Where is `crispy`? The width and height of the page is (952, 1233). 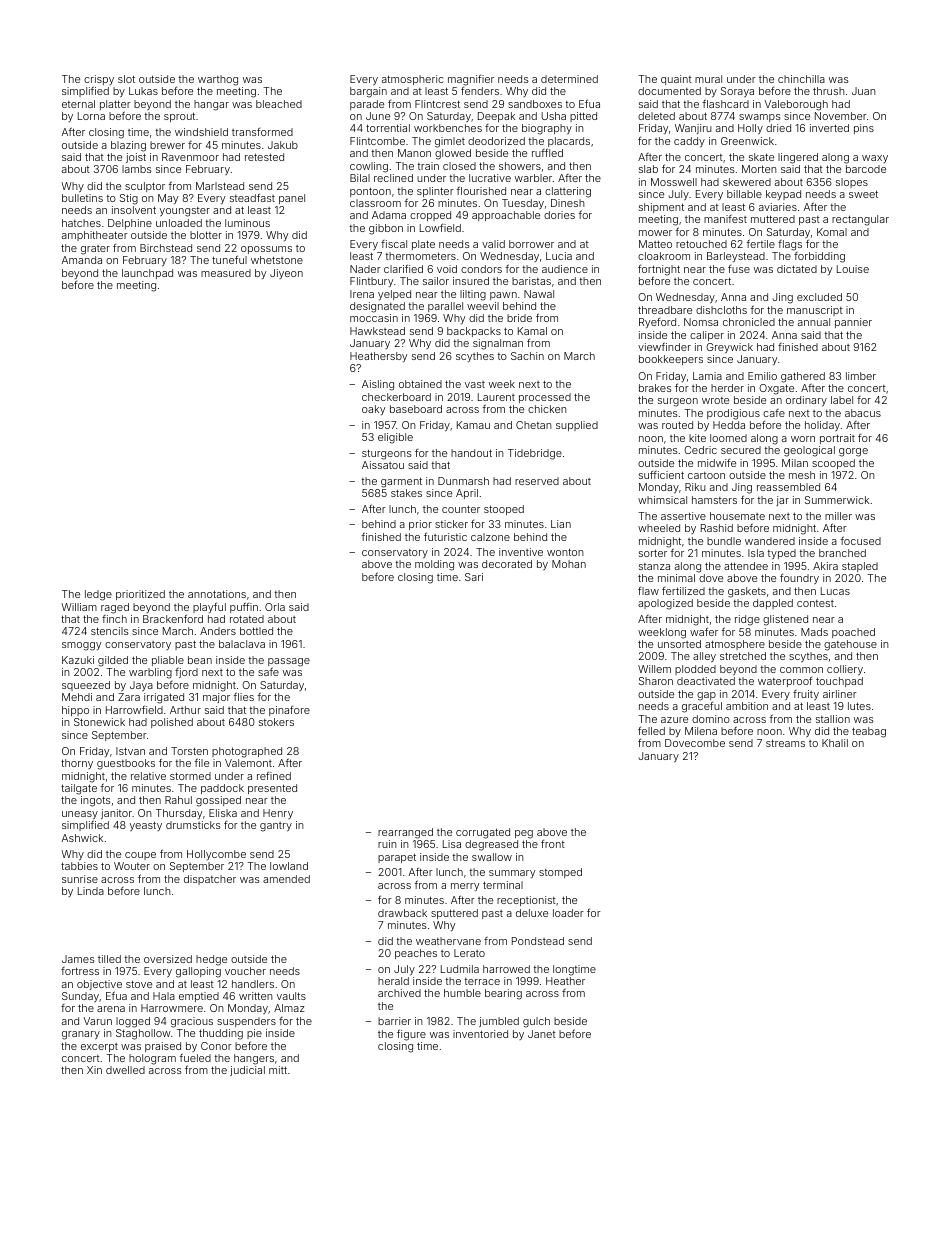 crispy is located at coordinates (99, 80).
